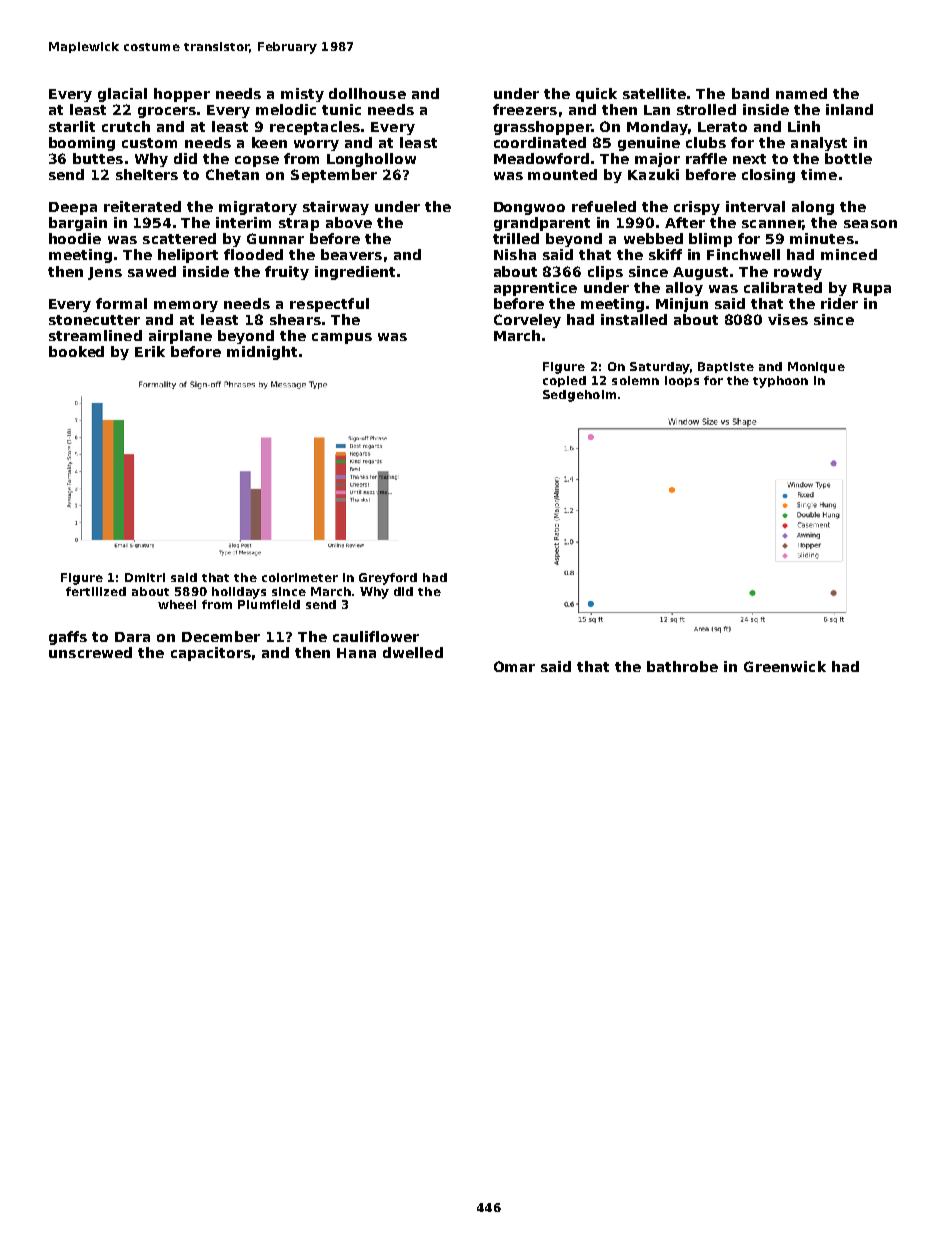 The width and height of the screenshot is (952, 1233). I want to click on streamlined, so click(95, 335).
